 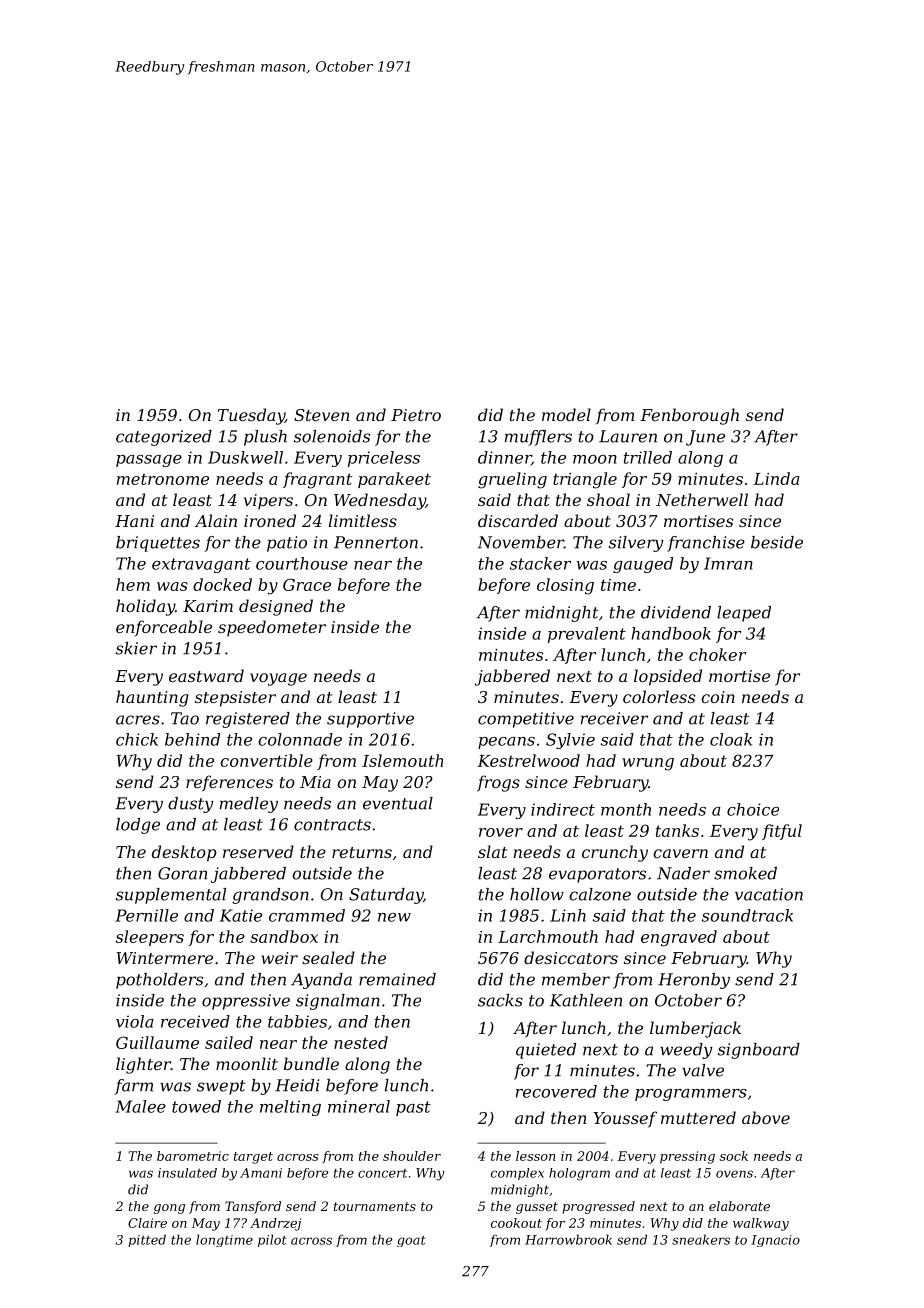 I want to click on grandson, so click(x=270, y=896).
